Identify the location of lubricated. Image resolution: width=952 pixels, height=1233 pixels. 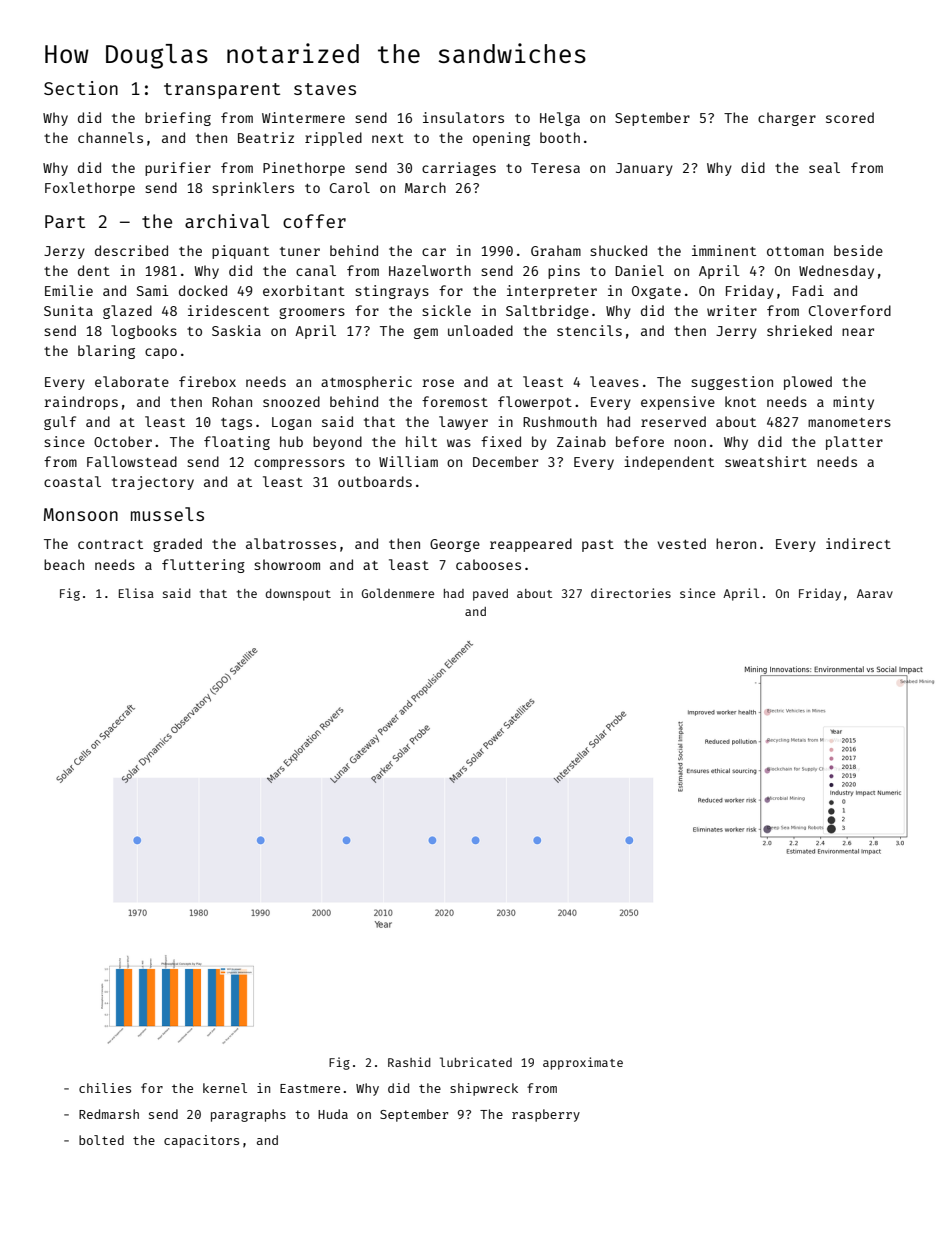
(476, 1062).
